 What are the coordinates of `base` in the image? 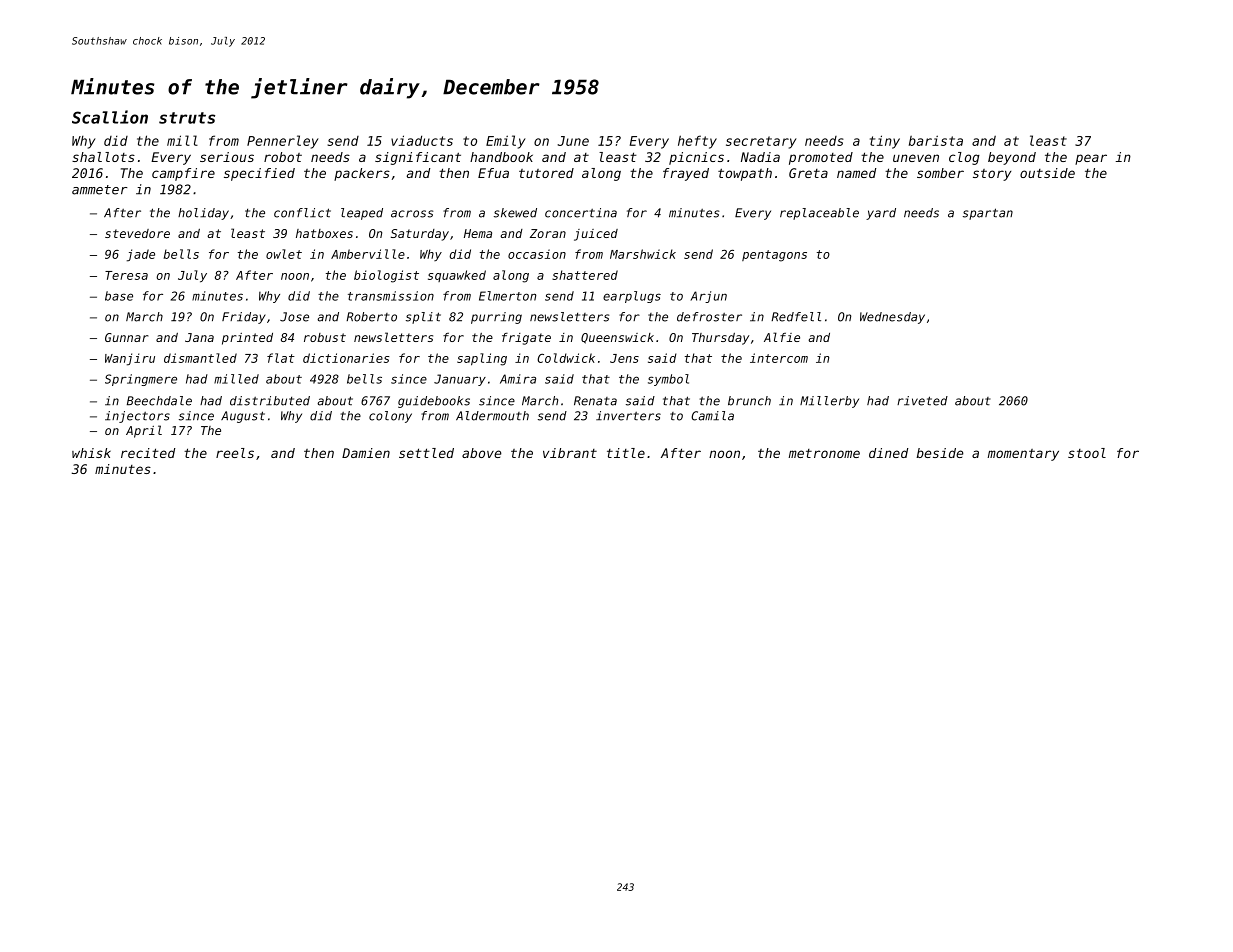 It's located at (119, 296).
